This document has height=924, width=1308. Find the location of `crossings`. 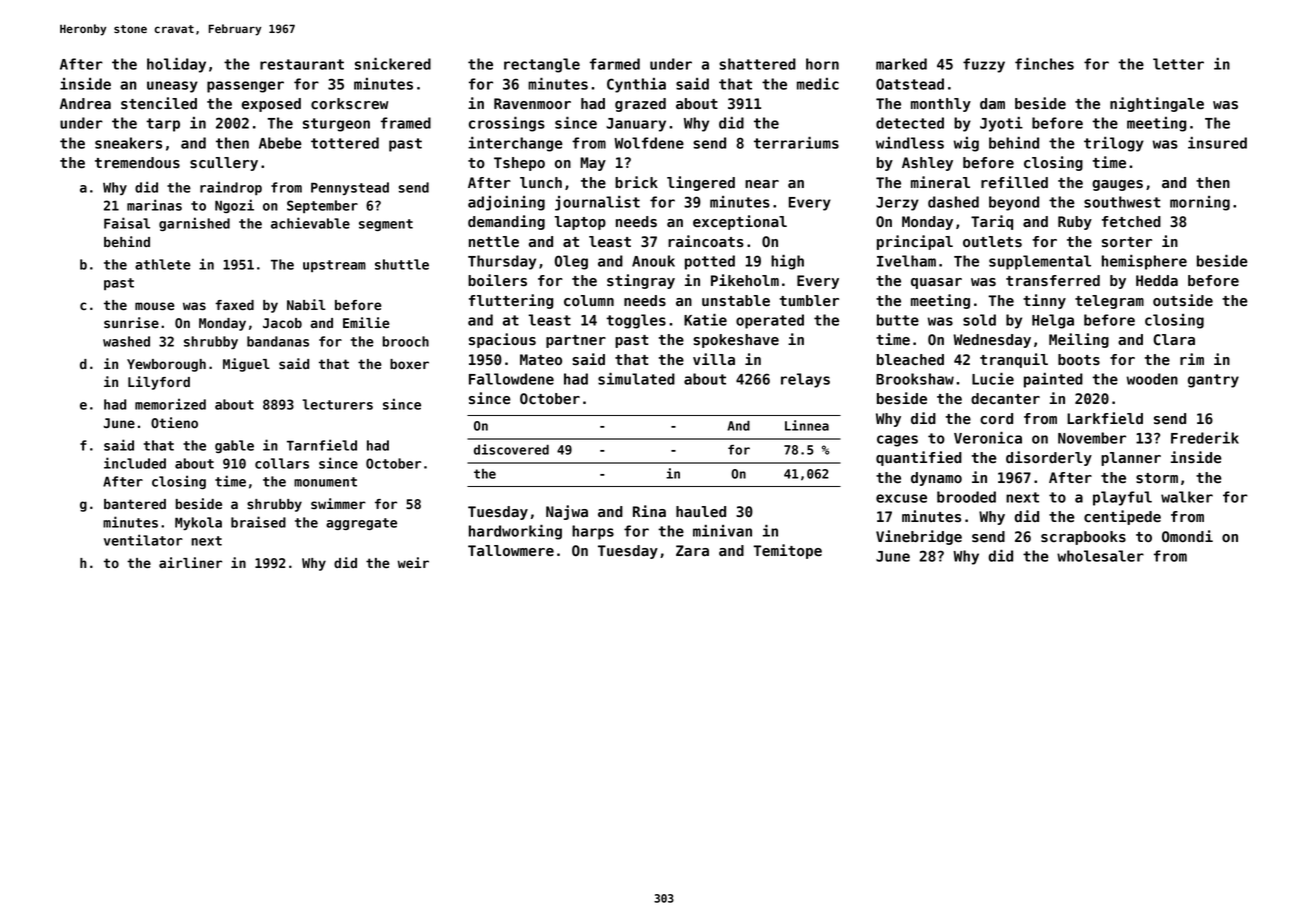

crossings is located at coordinates (507, 124).
